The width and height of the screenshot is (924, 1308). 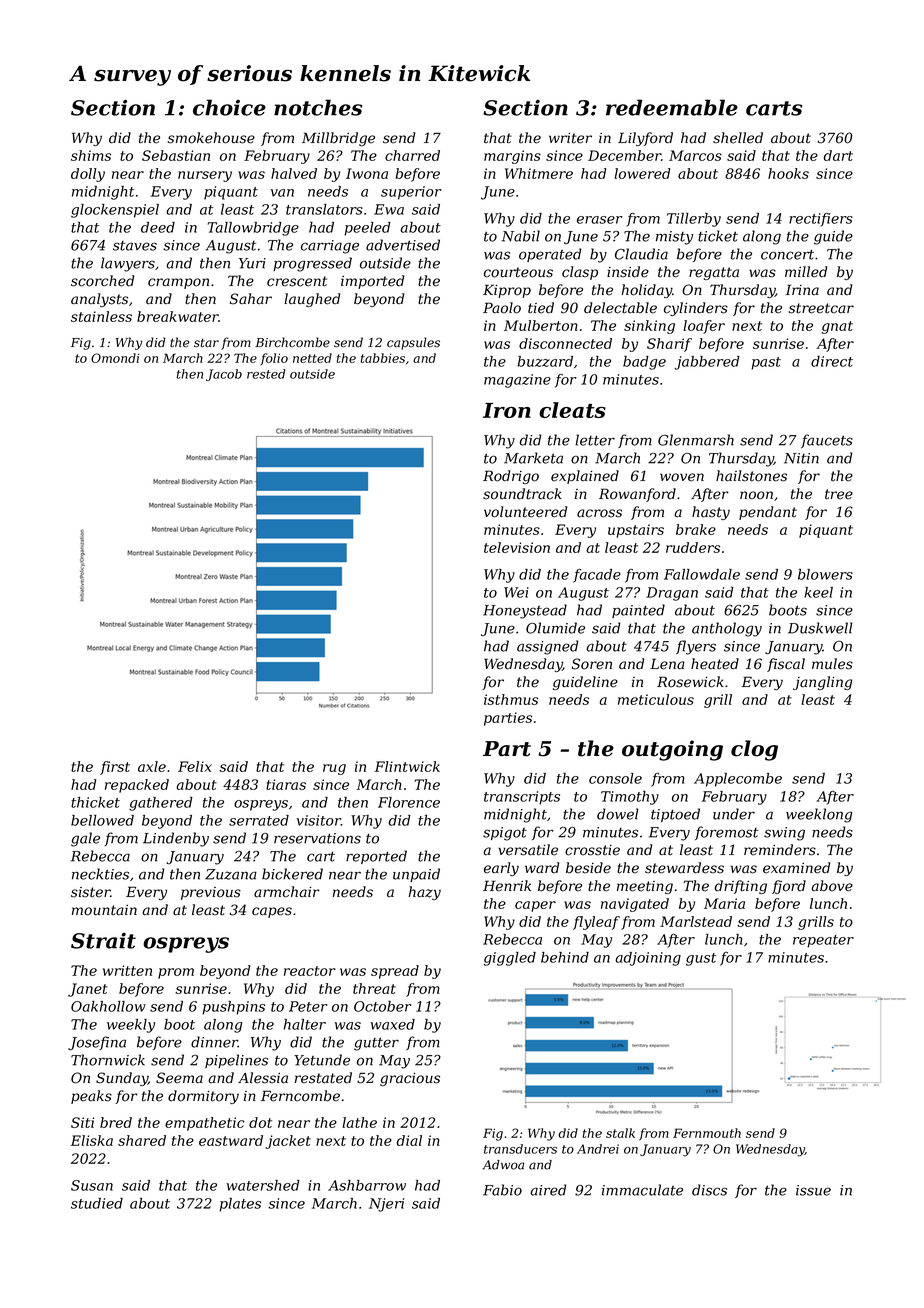 I want to click on Yetunde, so click(x=322, y=1060).
